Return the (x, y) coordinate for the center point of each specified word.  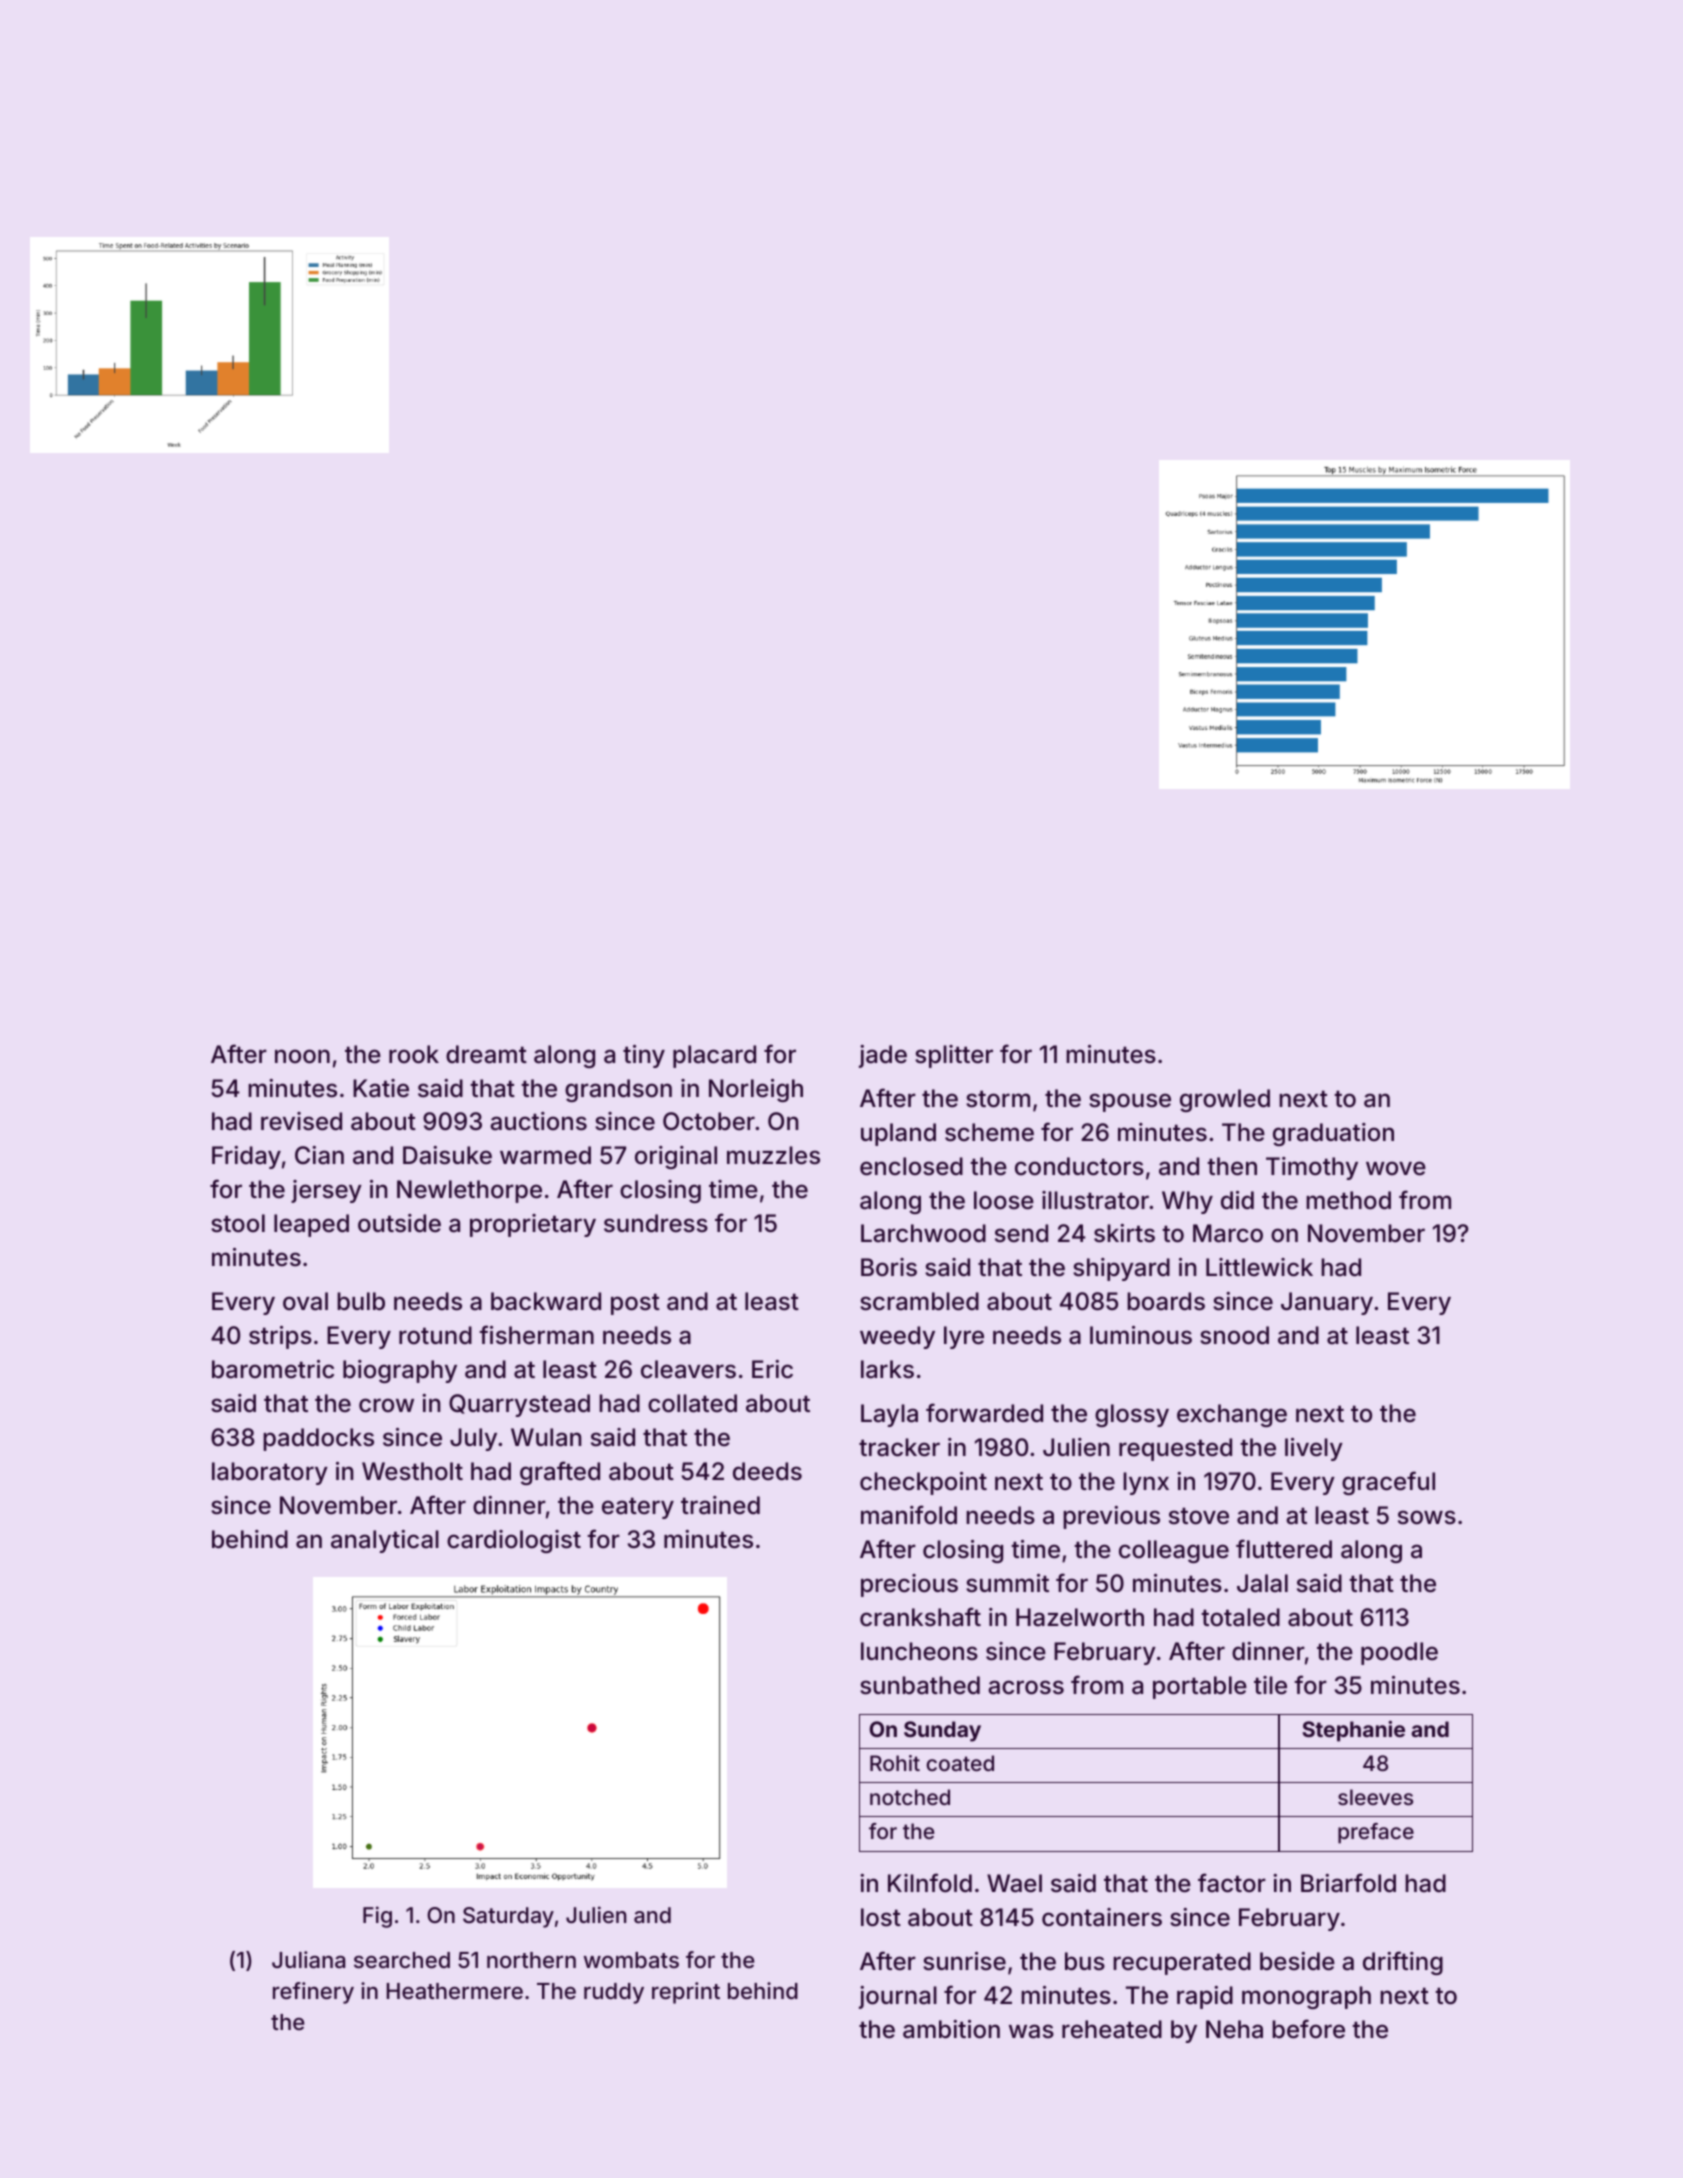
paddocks (318, 1439)
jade (883, 1056)
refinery (313, 1993)
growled (1225, 1100)
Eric (772, 1369)
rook (414, 1054)
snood (1234, 1335)
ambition (951, 2029)
